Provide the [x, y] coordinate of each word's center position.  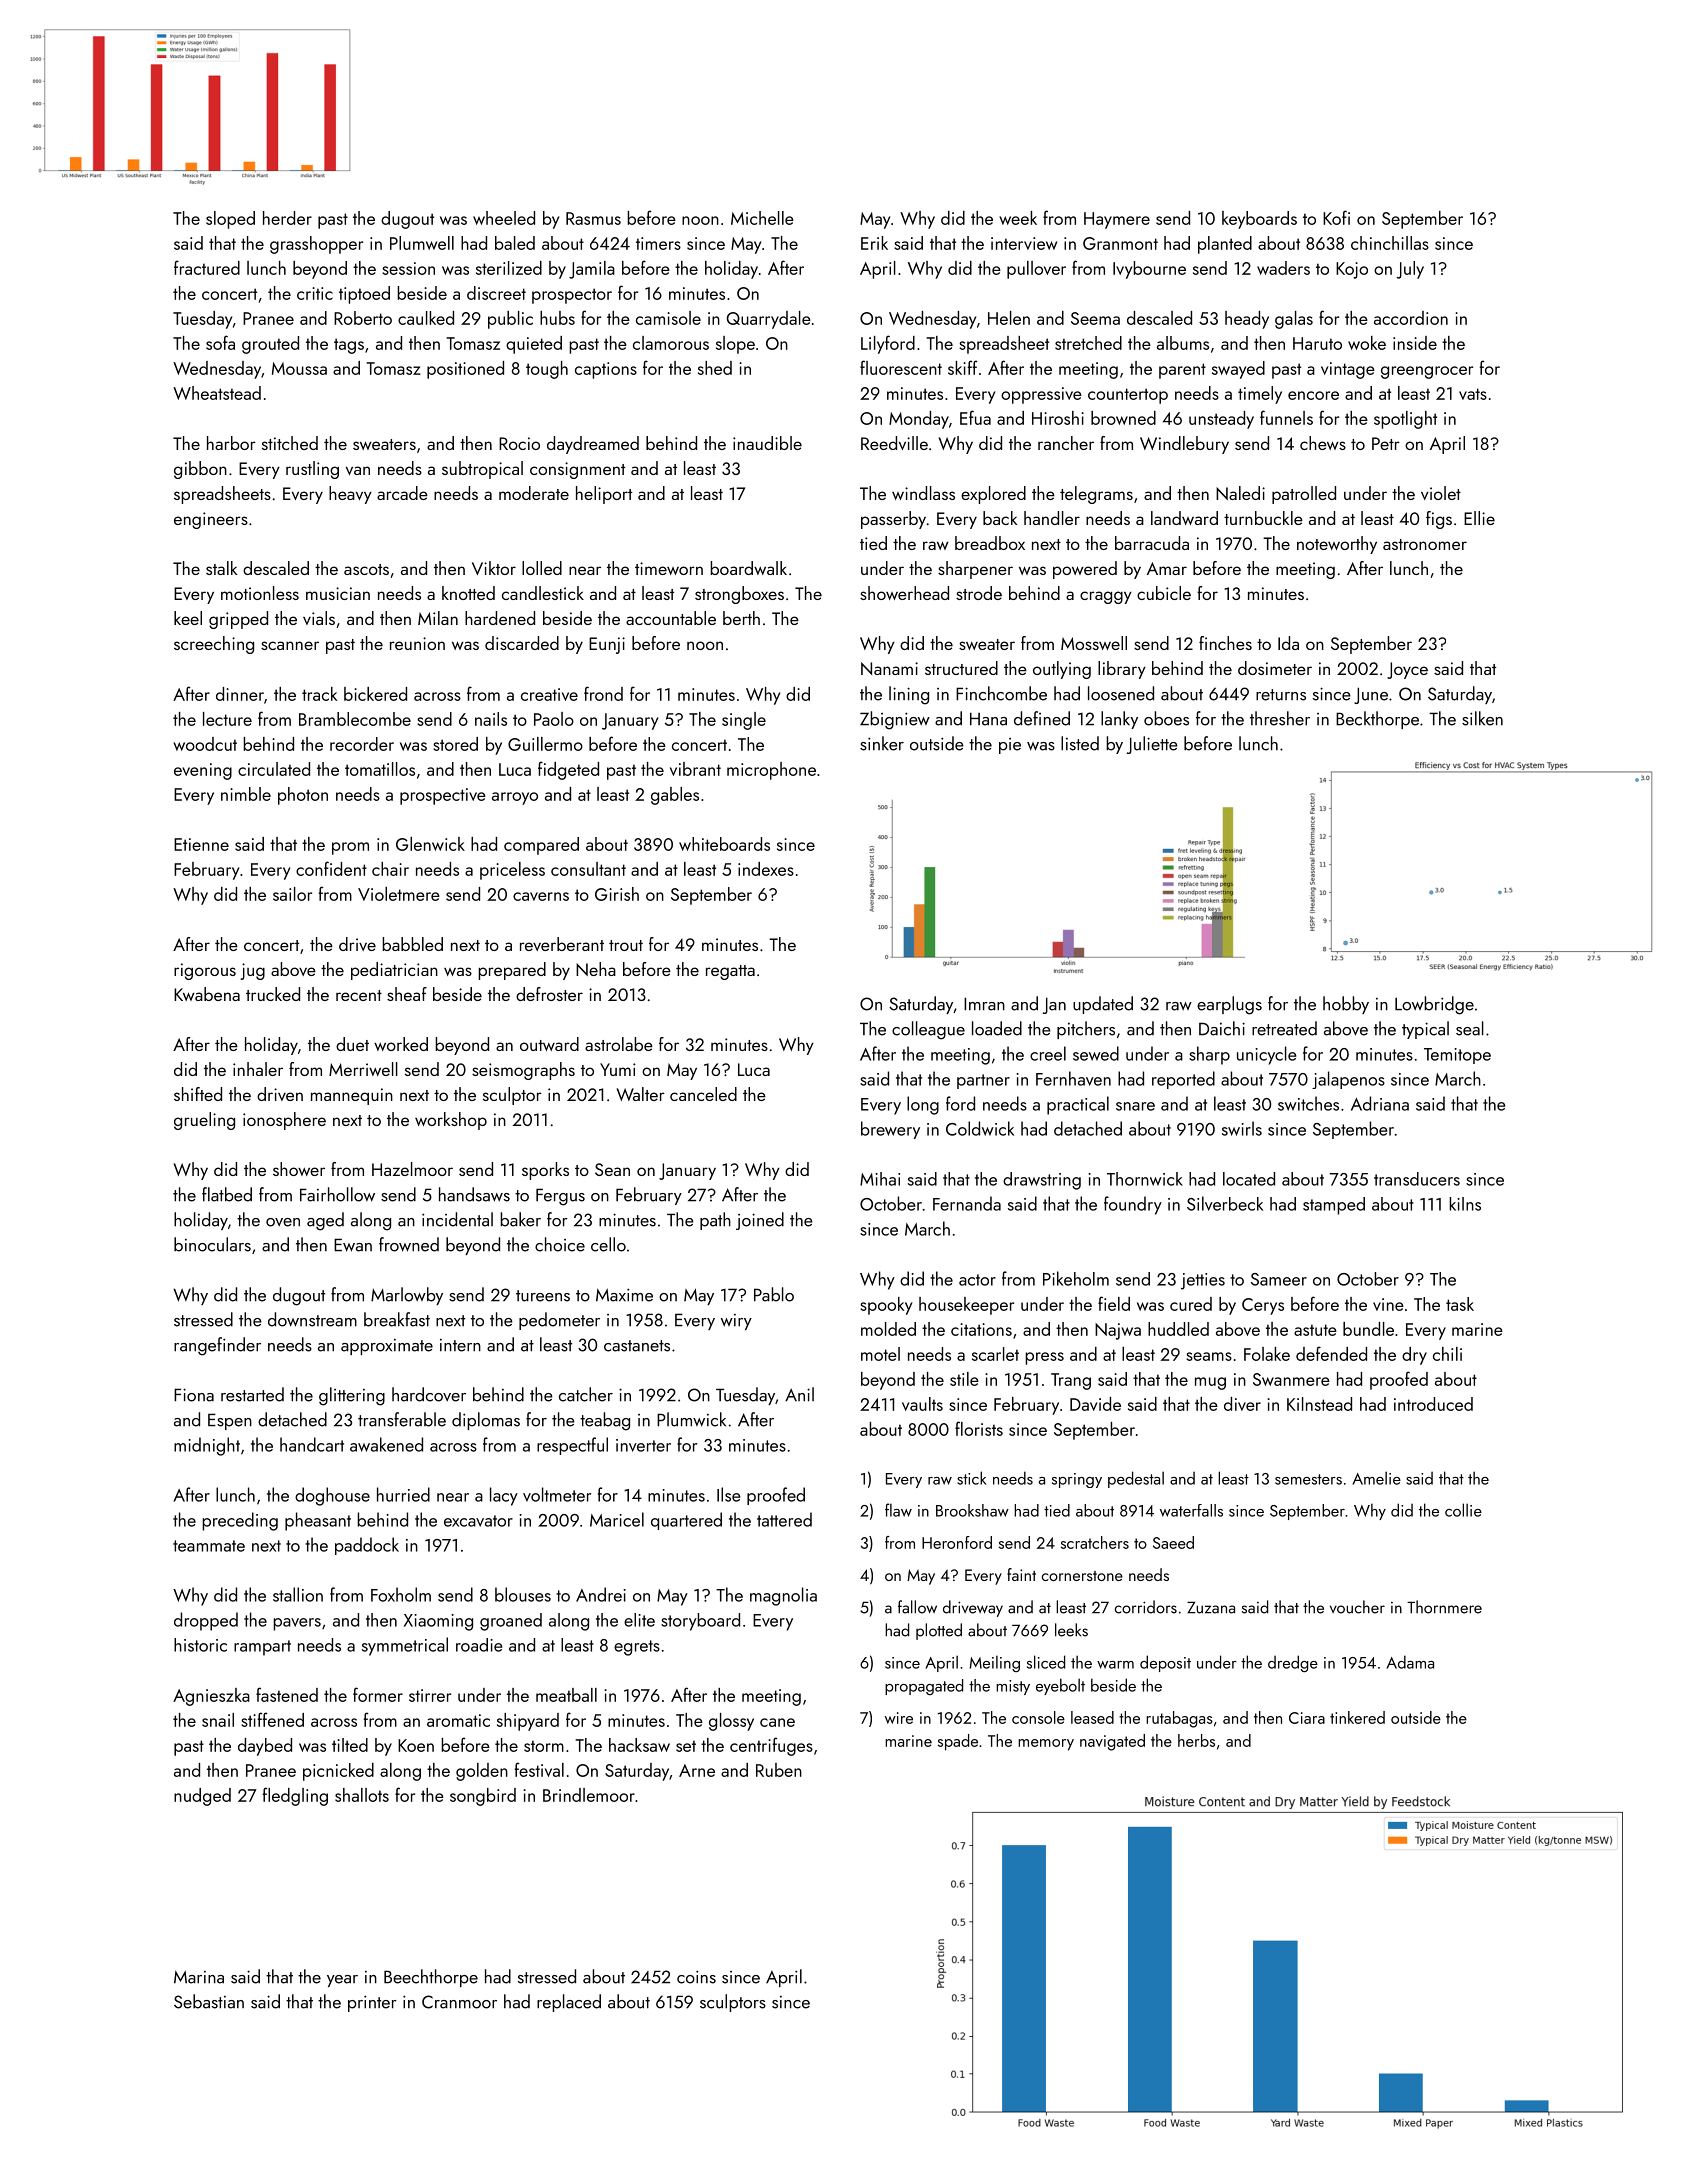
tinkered [1357, 1717]
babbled [412, 944]
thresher [1280, 718]
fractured [207, 267]
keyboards [1259, 220]
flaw [898, 1510]
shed [715, 368]
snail [218, 1720]
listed [1080, 743]
